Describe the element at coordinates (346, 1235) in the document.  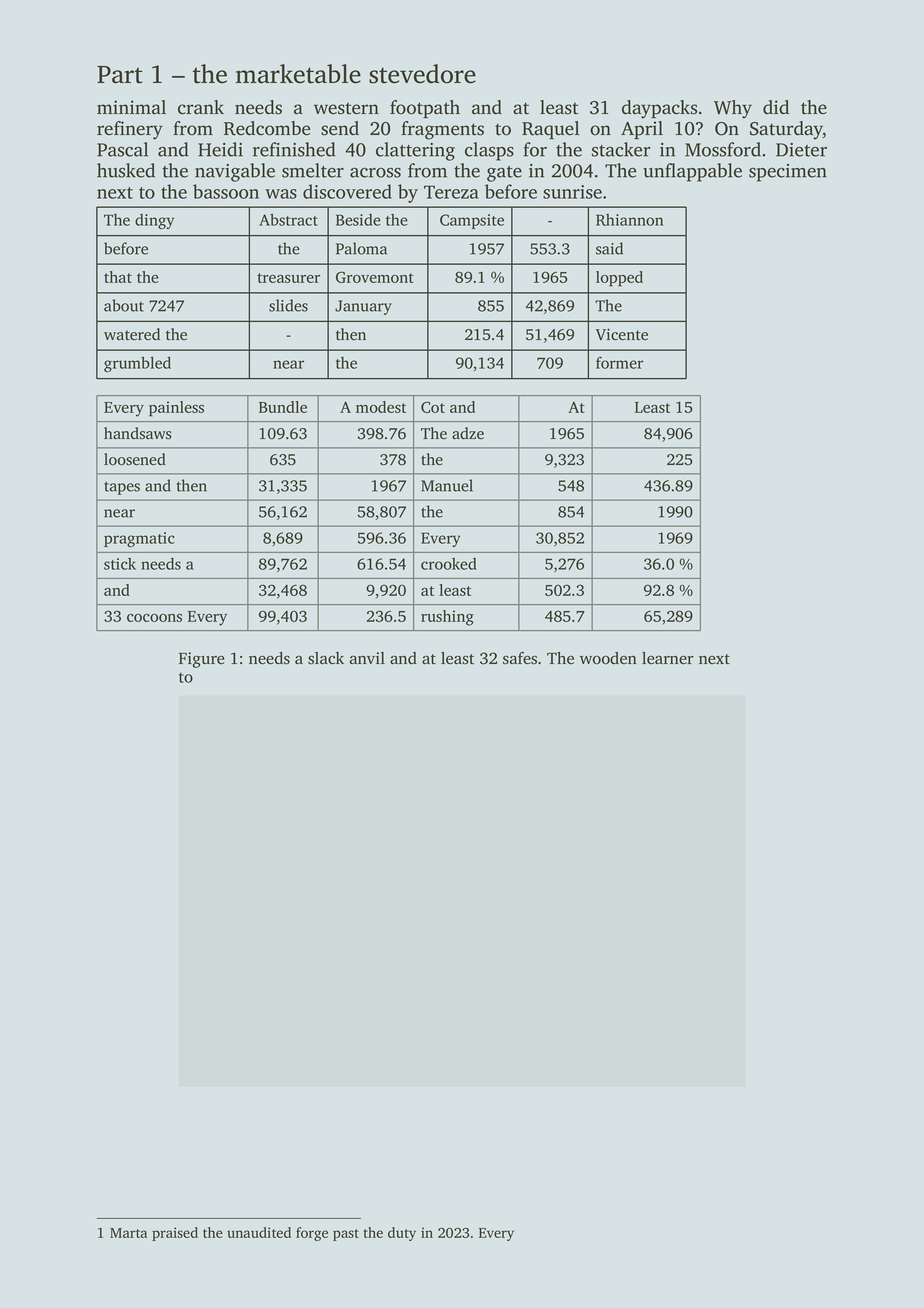
I see `past` at that location.
